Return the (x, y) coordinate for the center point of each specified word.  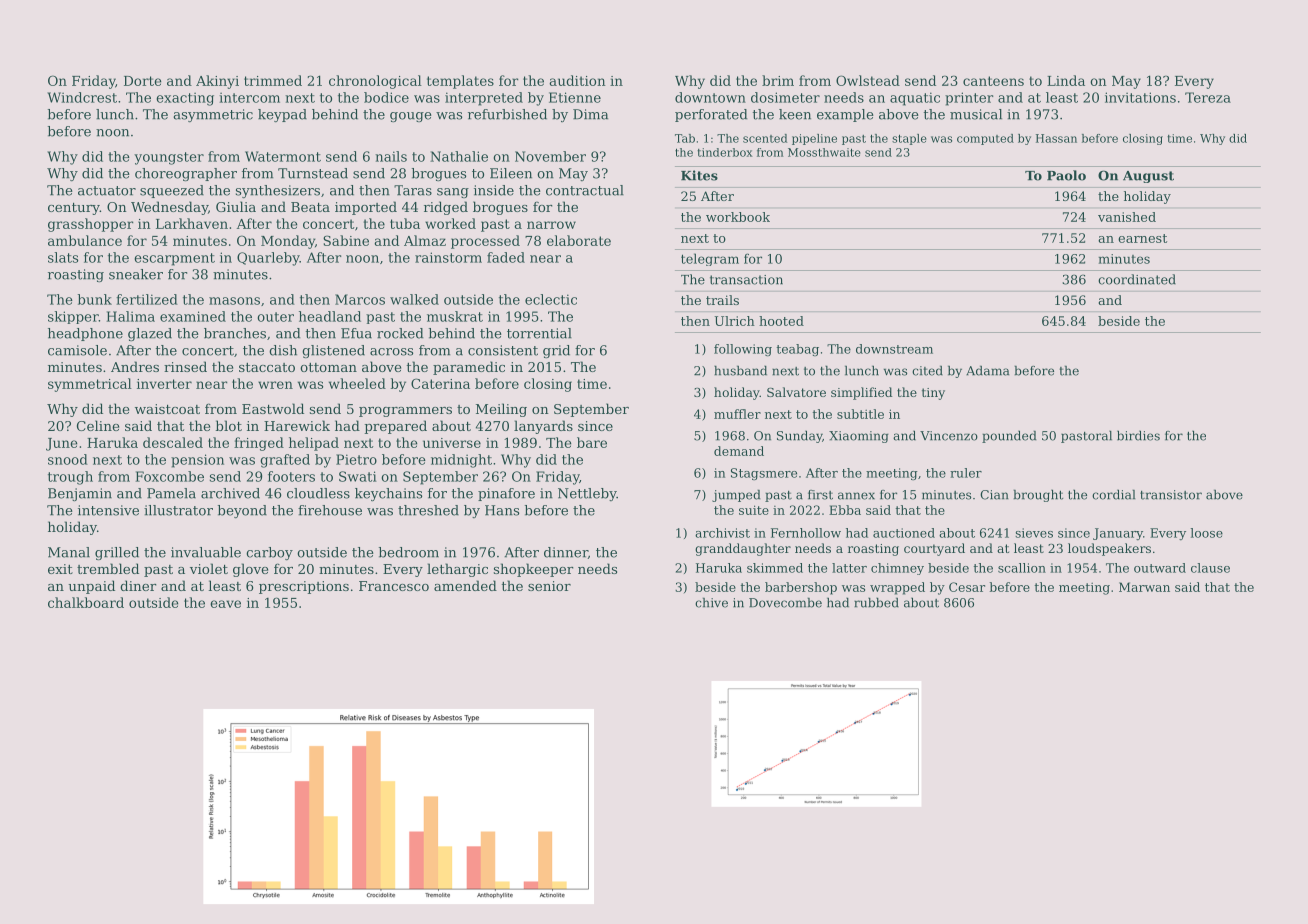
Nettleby (587, 494)
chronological (375, 82)
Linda (1066, 80)
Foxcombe (169, 476)
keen (795, 114)
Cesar (967, 587)
